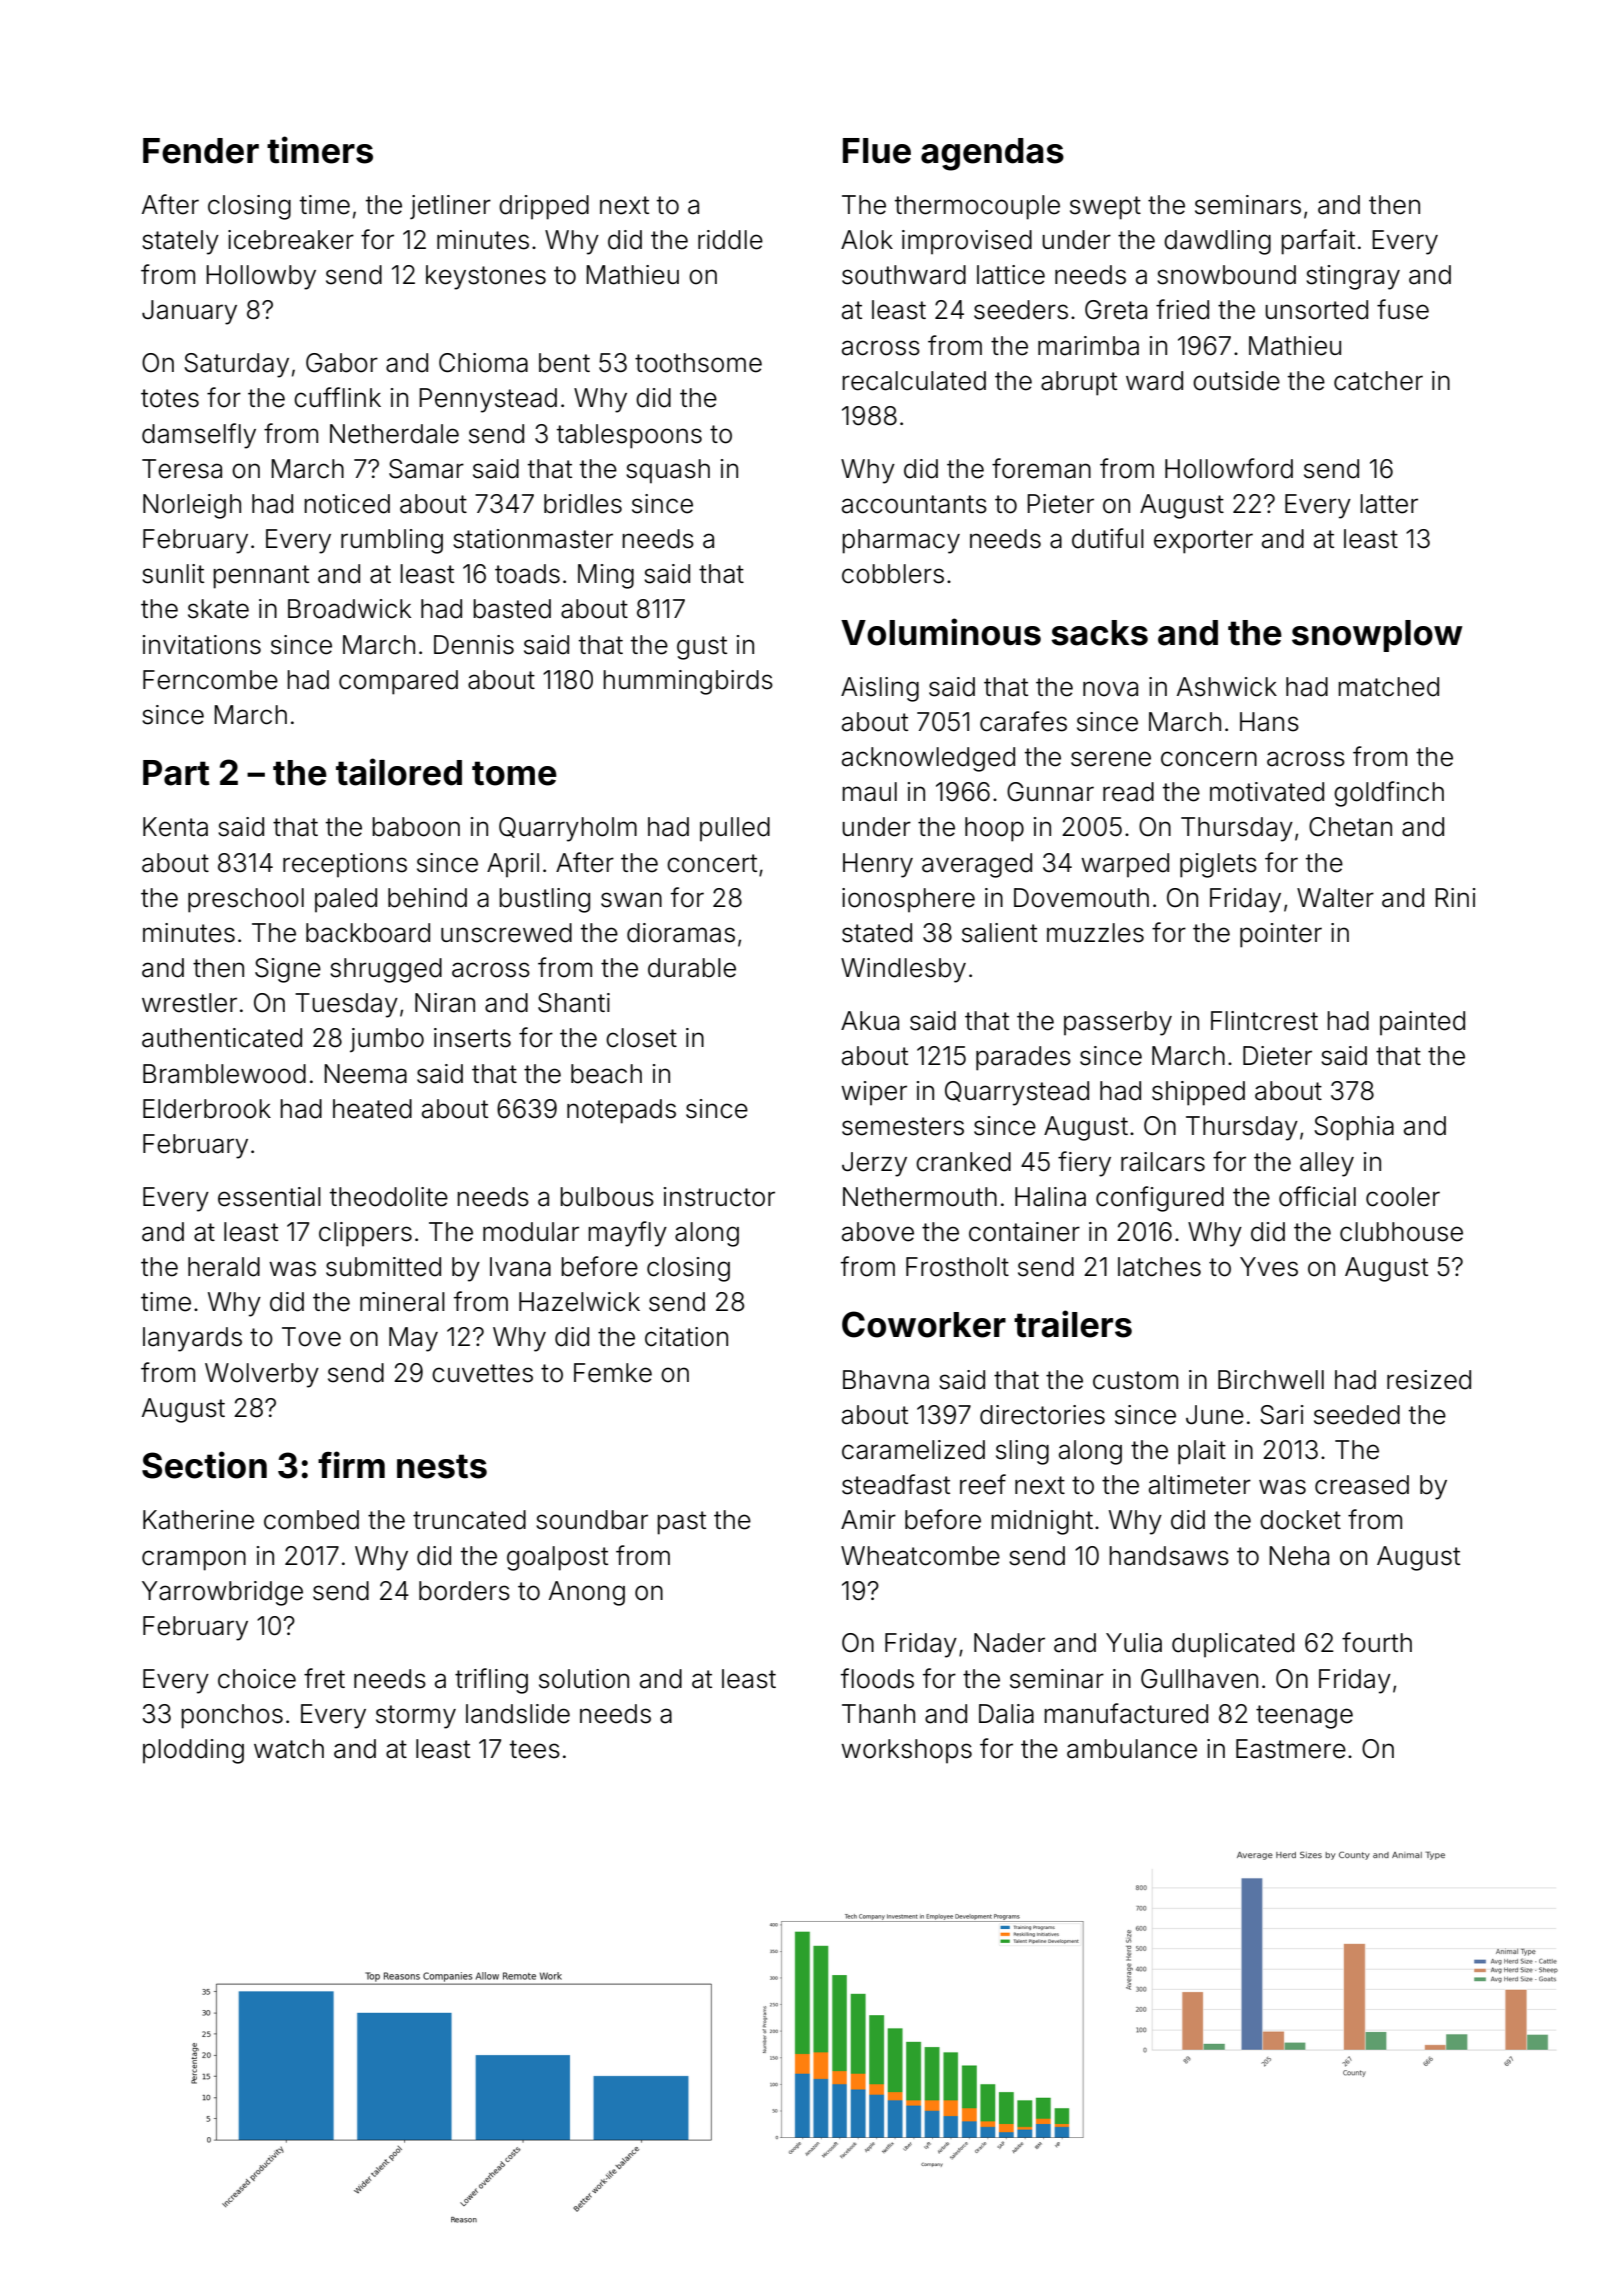  Describe the element at coordinates (1229, 468) in the page. I see `Hollowford` at that location.
